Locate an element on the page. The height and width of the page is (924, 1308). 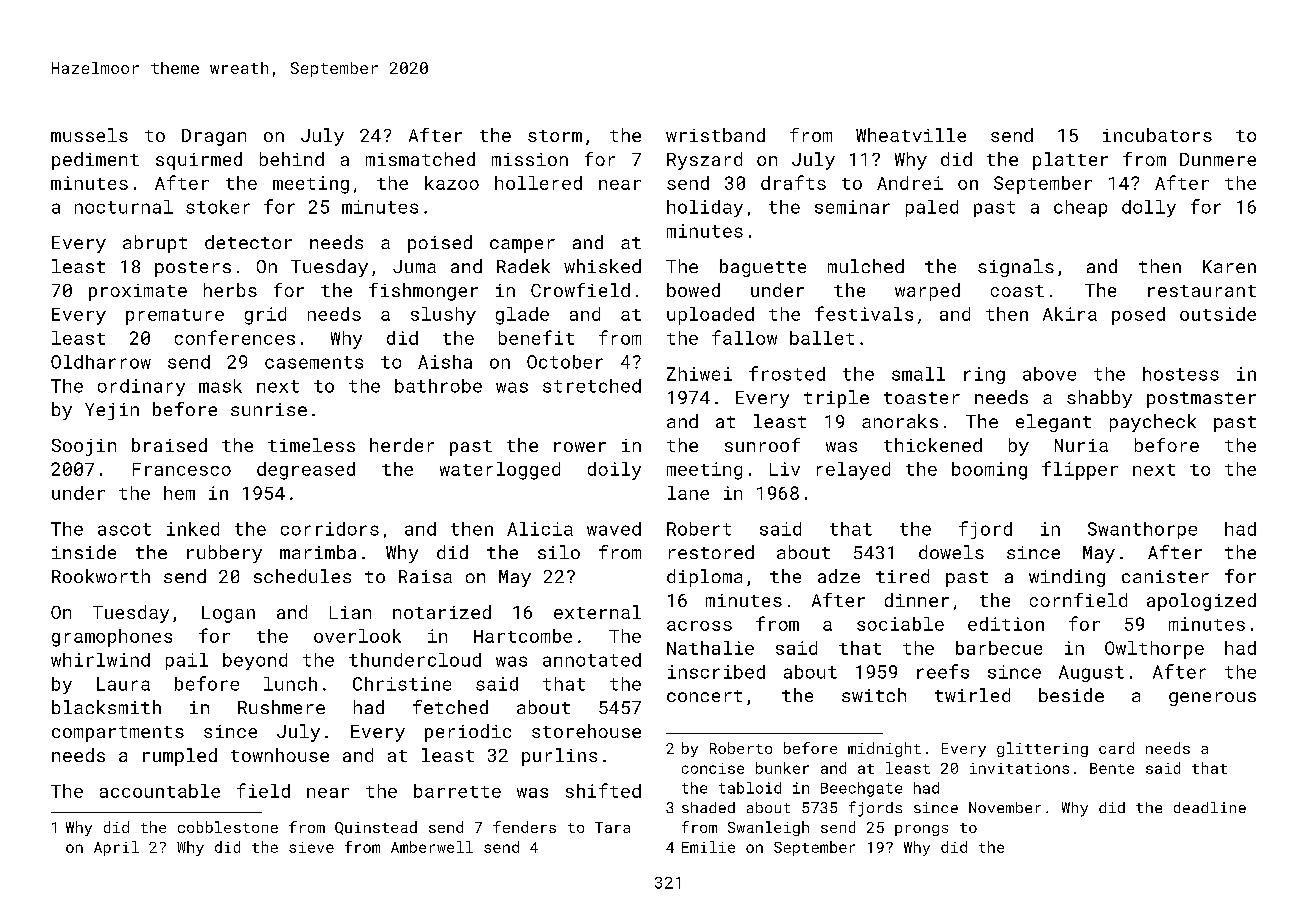
hostess is located at coordinates (1181, 374).
